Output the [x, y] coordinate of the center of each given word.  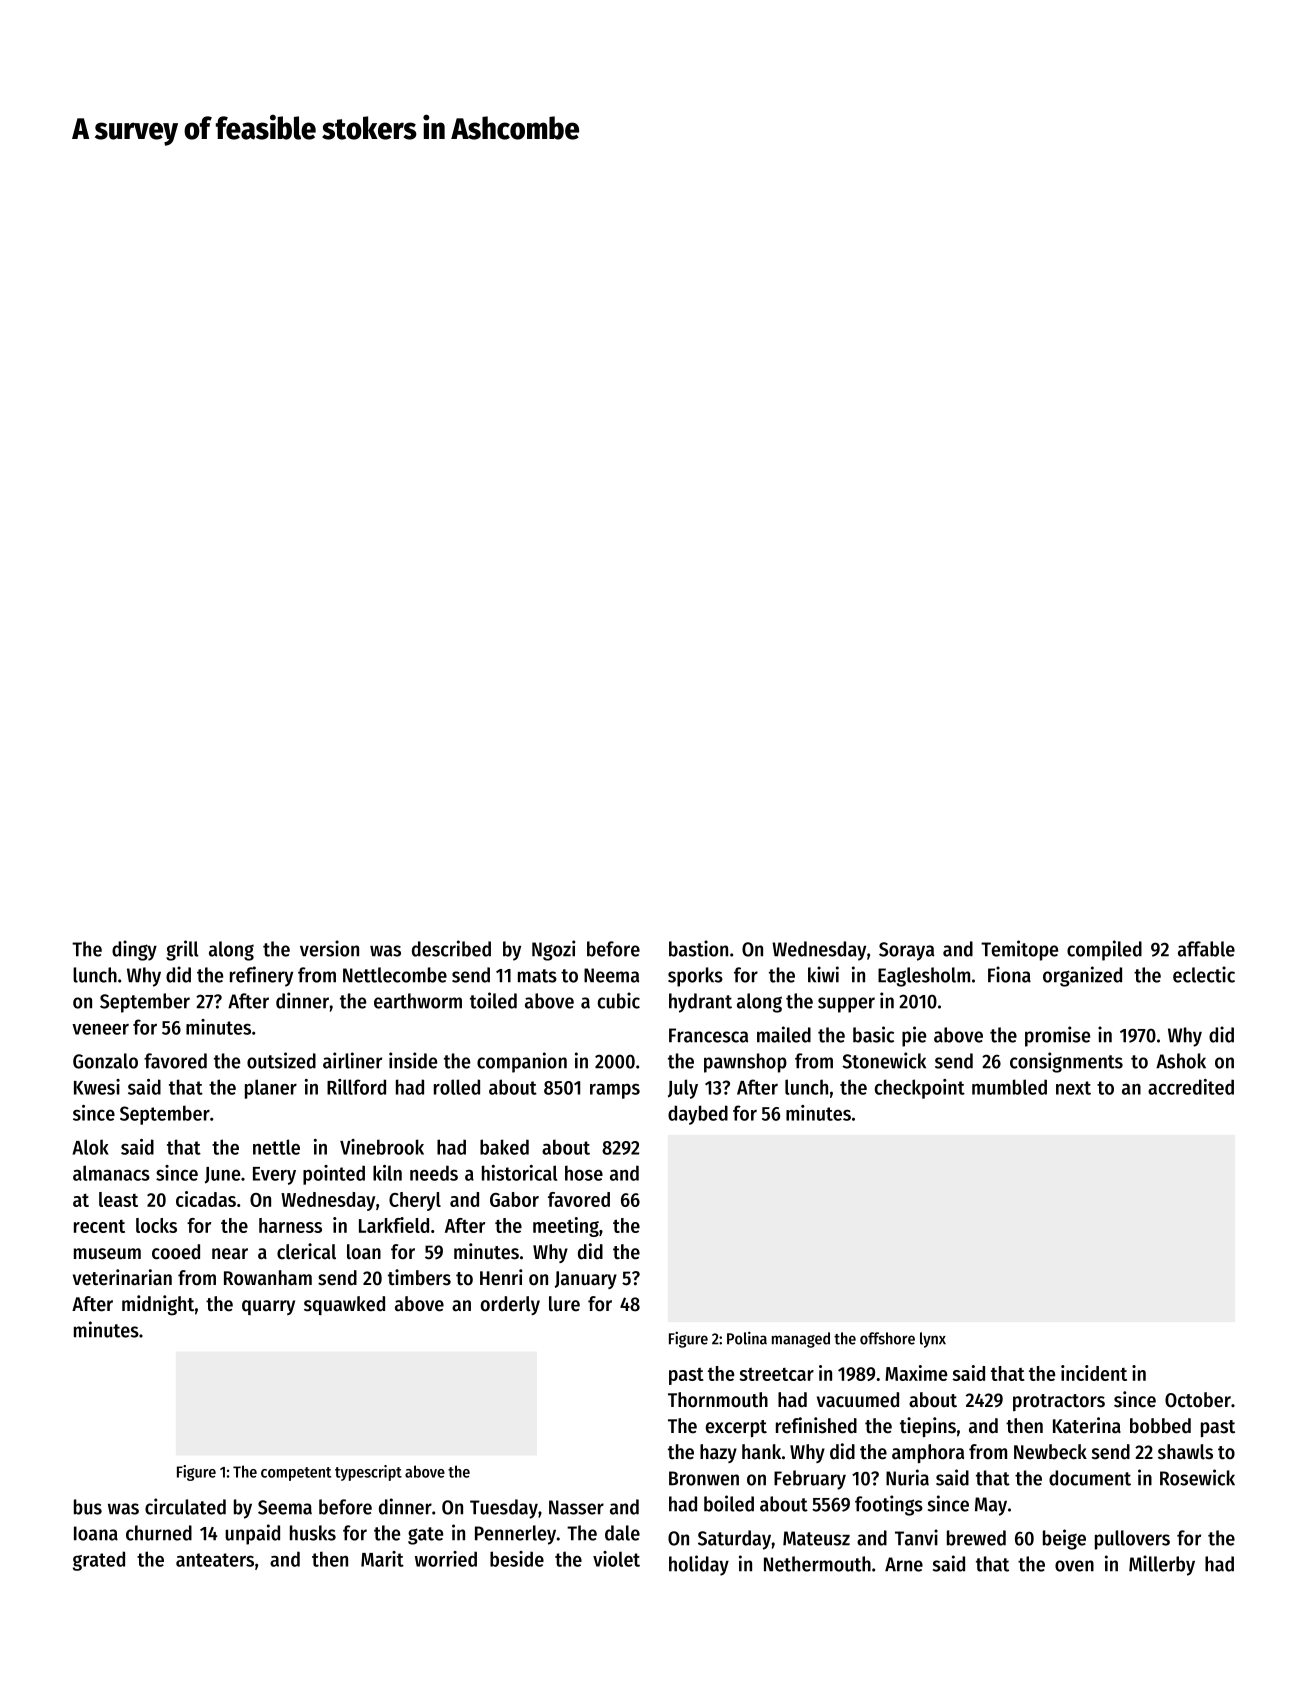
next [1073, 1088]
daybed [698, 1115]
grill [182, 950]
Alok [90, 1147]
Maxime [916, 1373]
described [451, 948]
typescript [368, 1473]
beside [517, 1559]
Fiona [1009, 974]
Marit [382, 1559]
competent [296, 1474]
